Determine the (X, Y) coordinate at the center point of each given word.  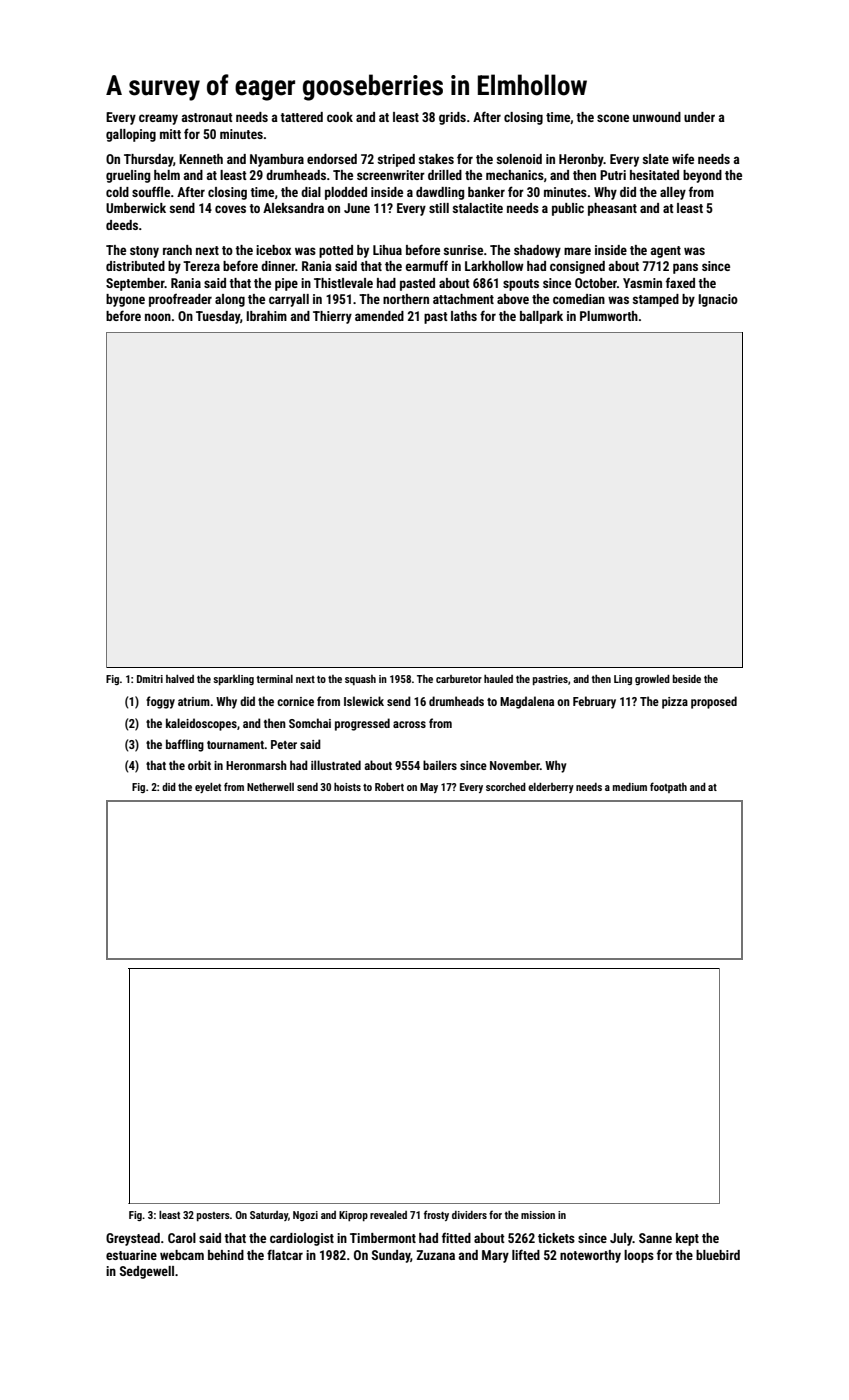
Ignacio (718, 300)
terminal (275, 679)
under (699, 117)
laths (464, 316)
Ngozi (305, 1216)
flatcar (285, 1254)
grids (452, 118)
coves (230, 209)
